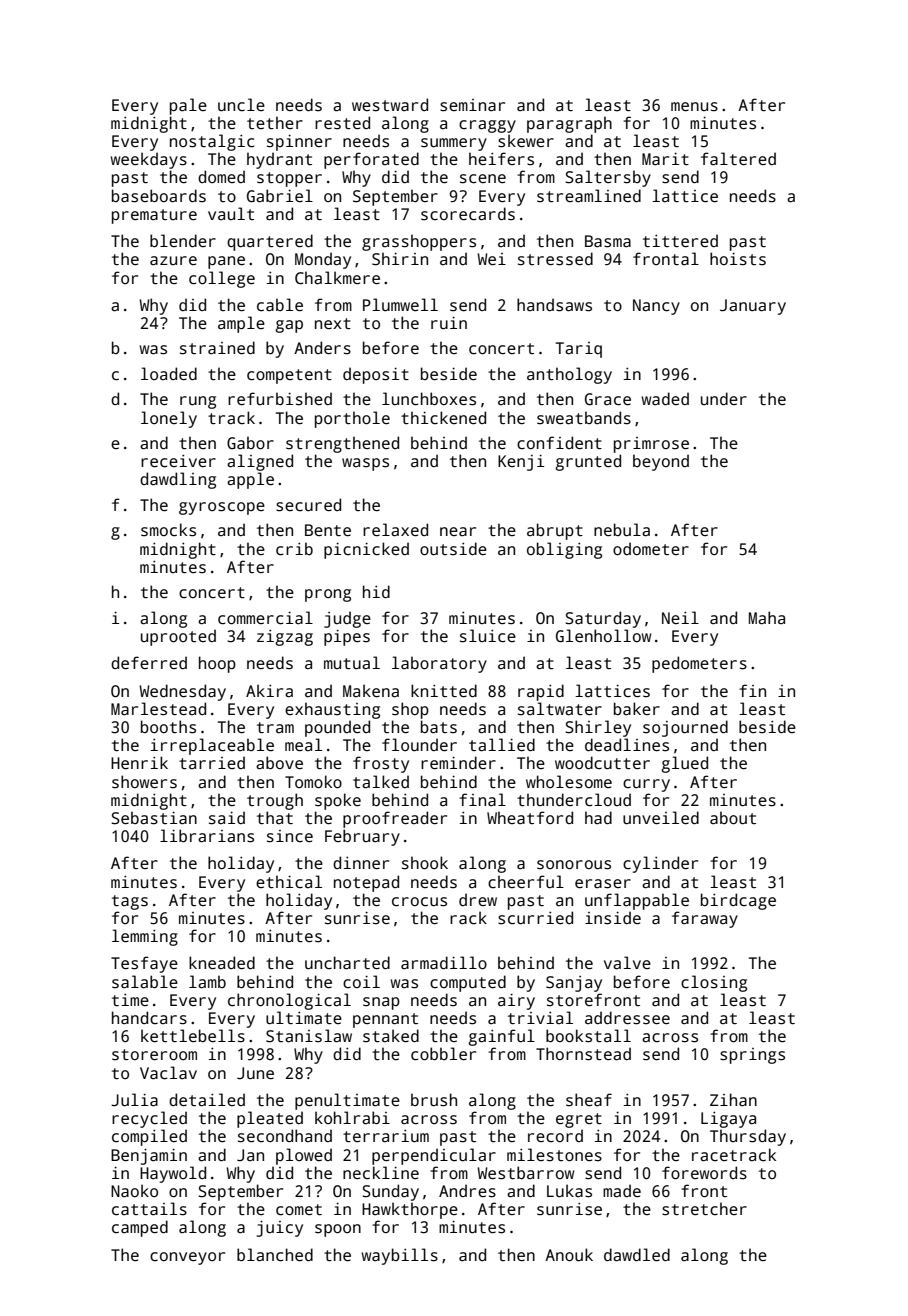 Image resolution: width=908 pixels, height=1316 pixels. What do you see at coordinates (255, 1073) in the image?
I see `June` at bounding box center [255, 1073].
